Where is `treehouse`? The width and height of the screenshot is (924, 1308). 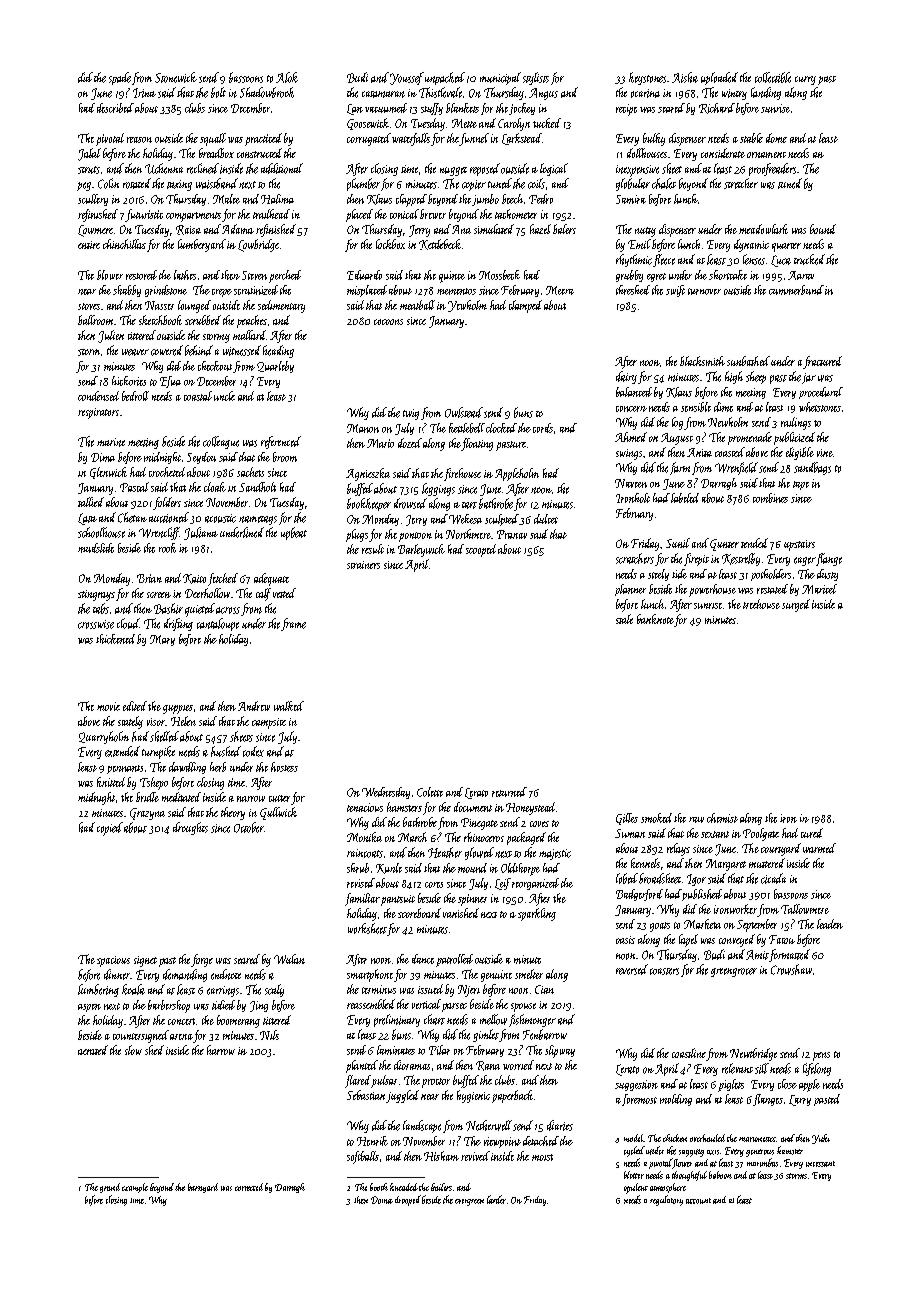 treehouse is located at coordinates (761, 604).
